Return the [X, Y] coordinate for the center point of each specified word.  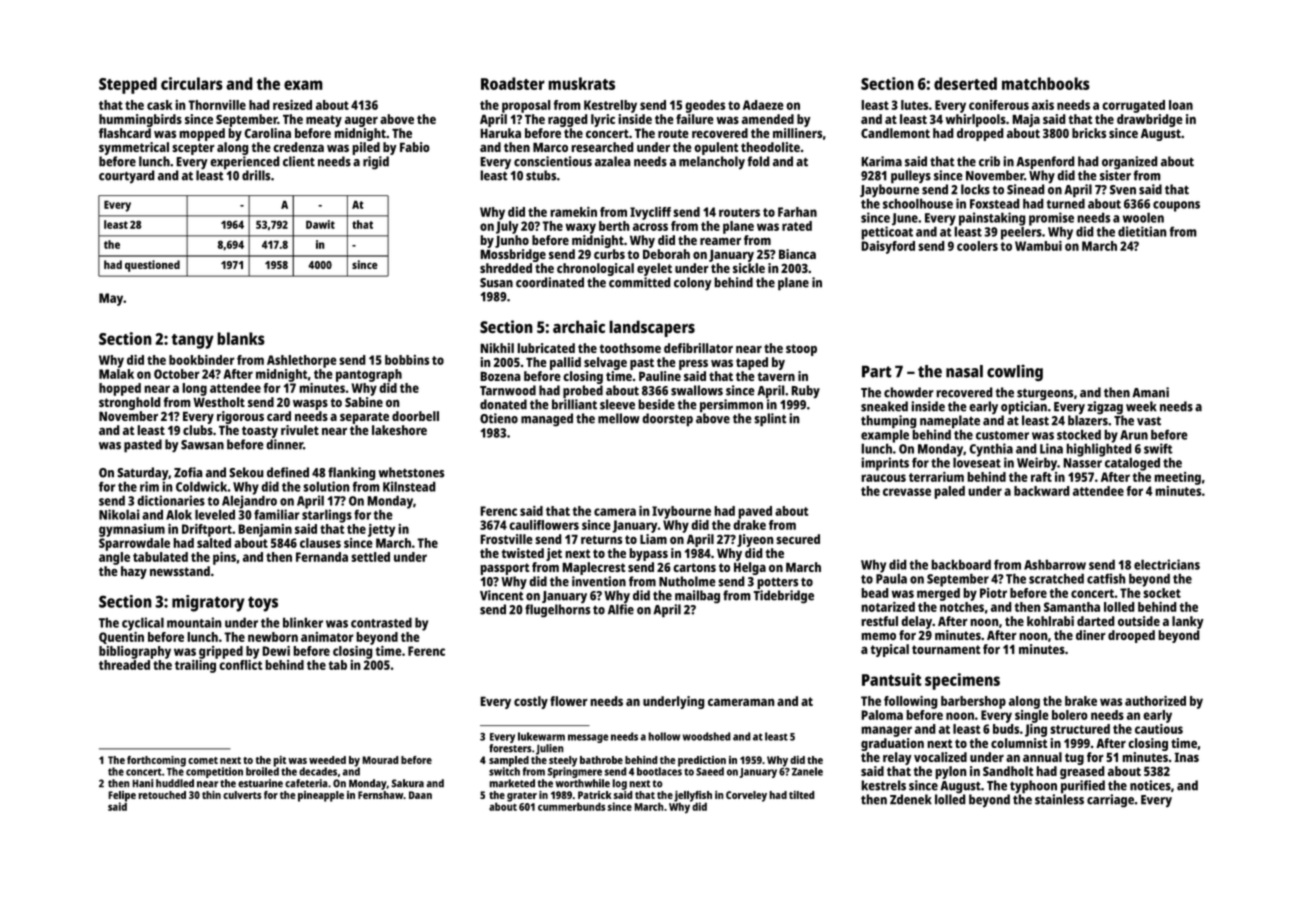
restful [879, 621]
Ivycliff [650, 213]
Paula [891, 578]
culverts [242, 795]
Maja [1026, 120]
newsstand [180, 571]
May [111, 299]
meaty [324, 121]
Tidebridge [784, 596]
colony [693, 283]
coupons [1176, 206]
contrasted [381, 622]
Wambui [1038, 246]
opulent [716, 148]
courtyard [127, 176]
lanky [1188, 622]
